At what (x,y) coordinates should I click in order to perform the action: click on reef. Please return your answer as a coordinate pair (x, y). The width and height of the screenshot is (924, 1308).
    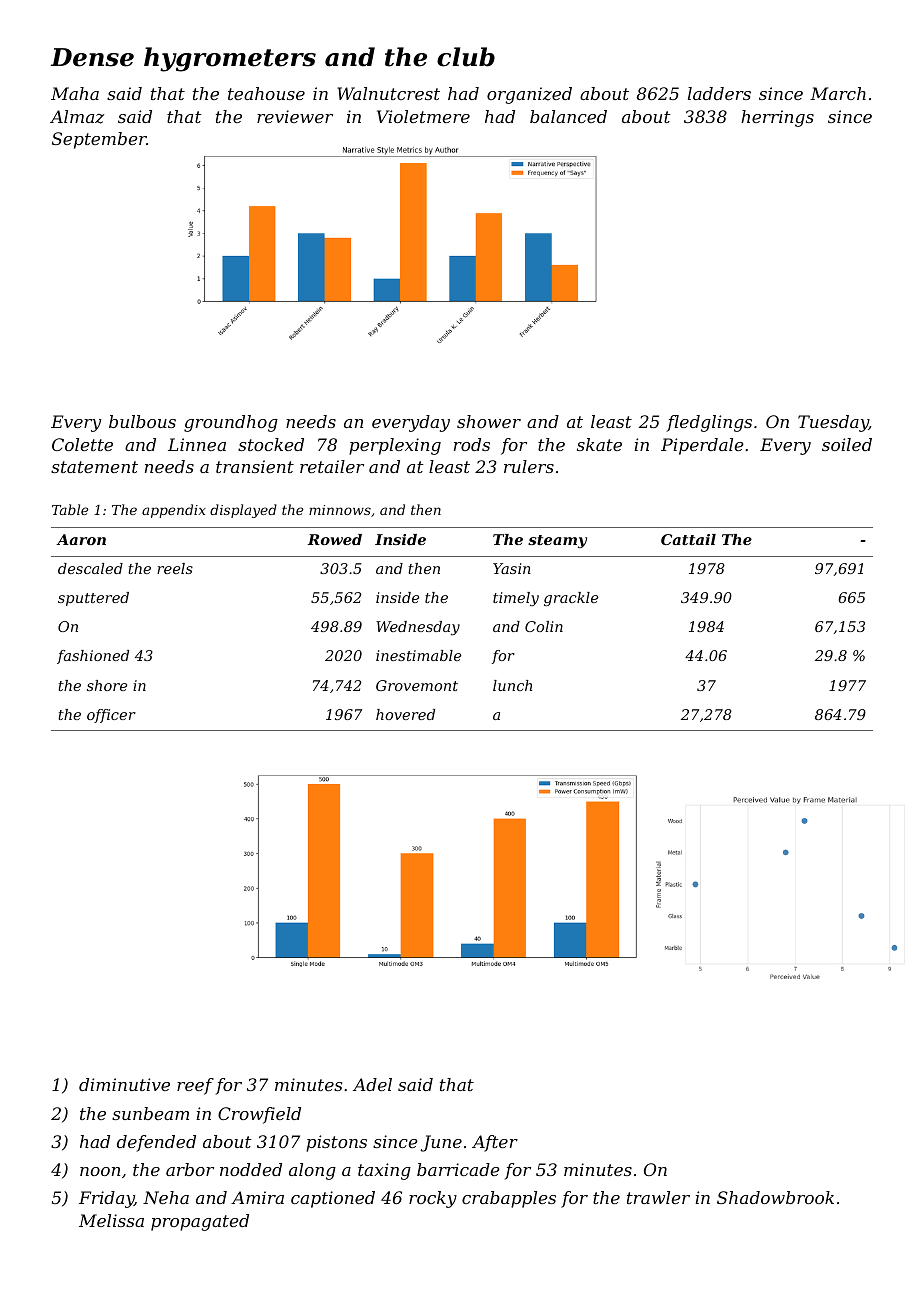
    Looking at the image, I should click on (195, 1086).
